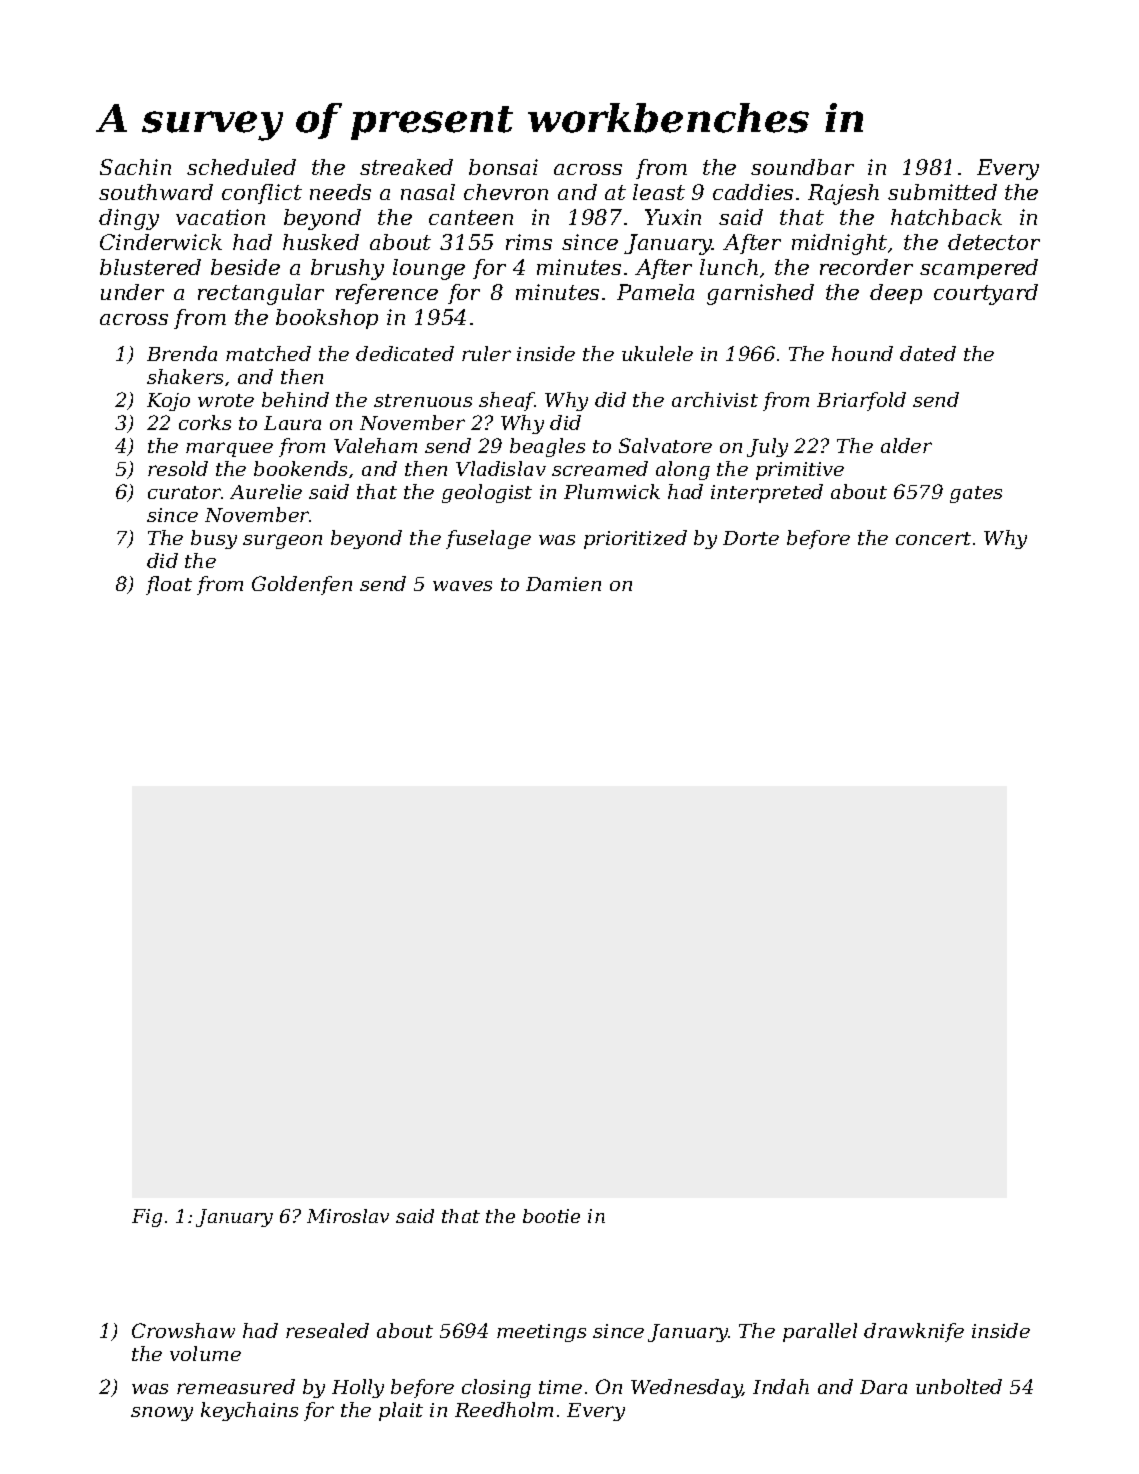  I want to click on streaked, so click(406, 167).
